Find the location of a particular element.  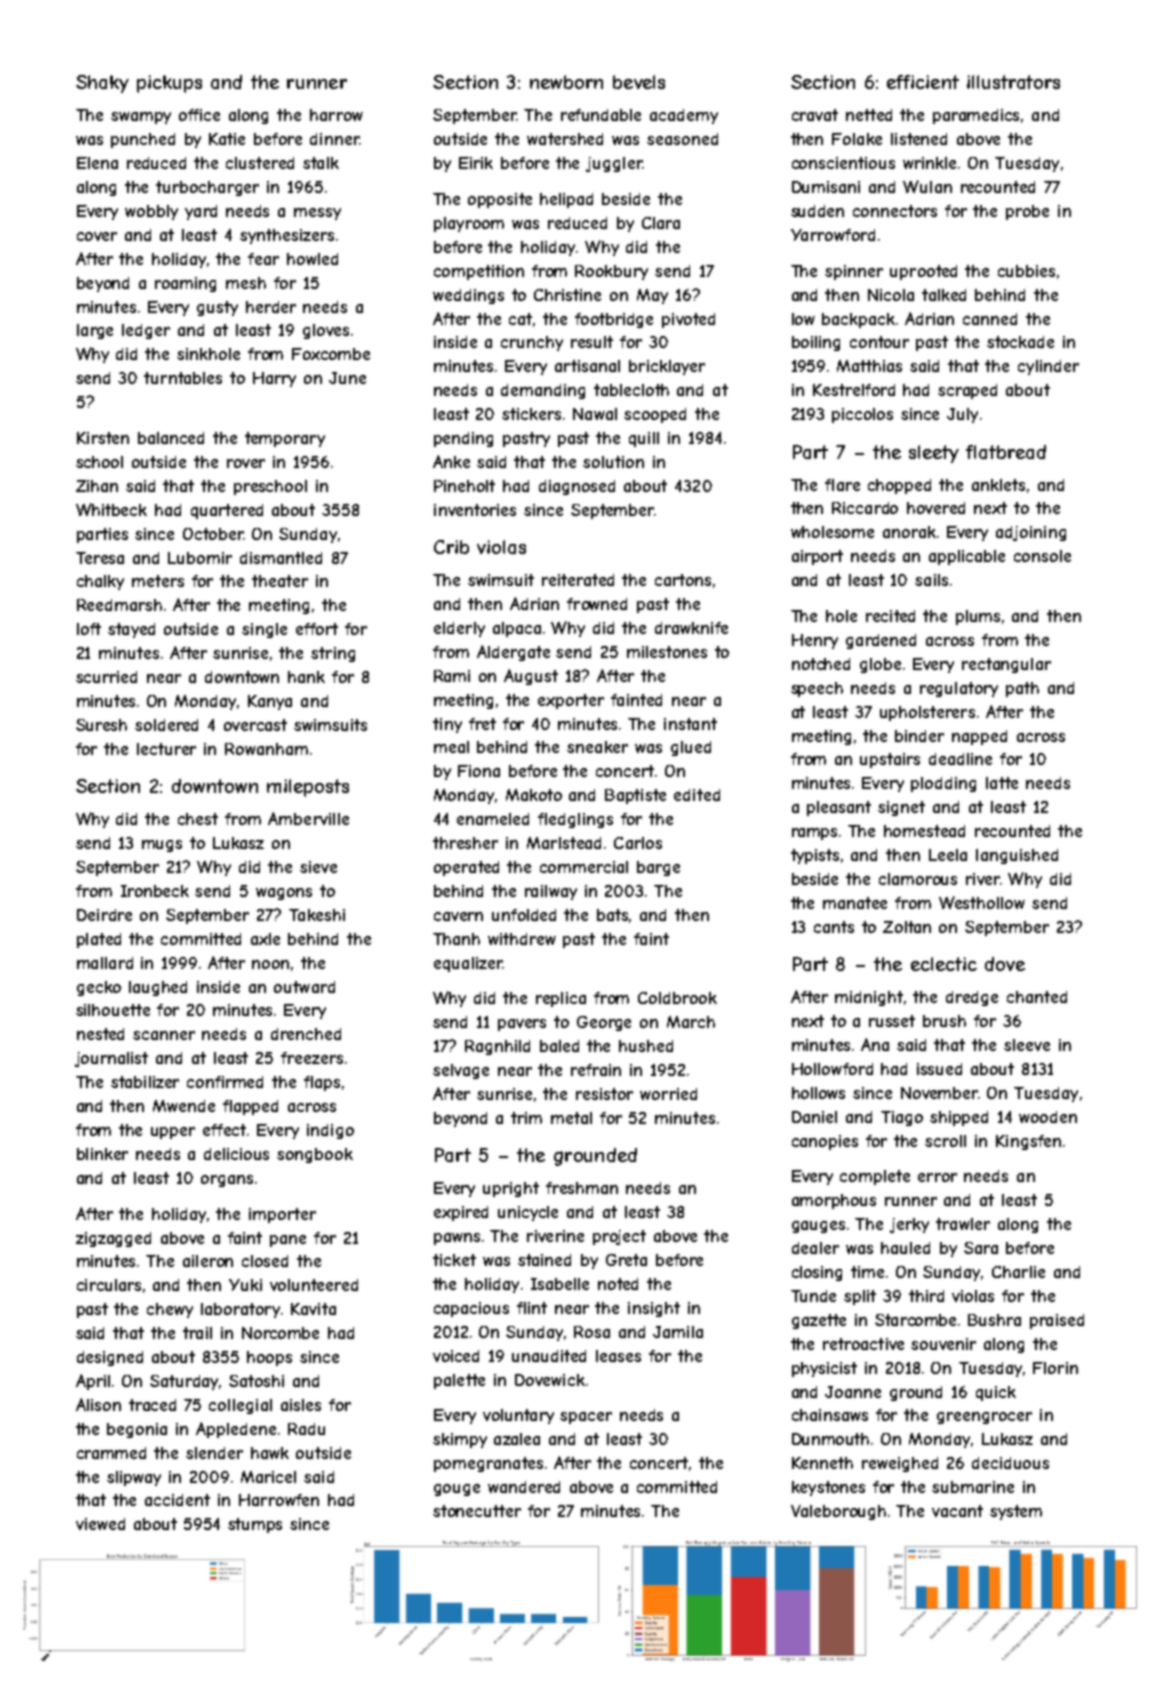

azalea is located at coordinates (517, 1439).
